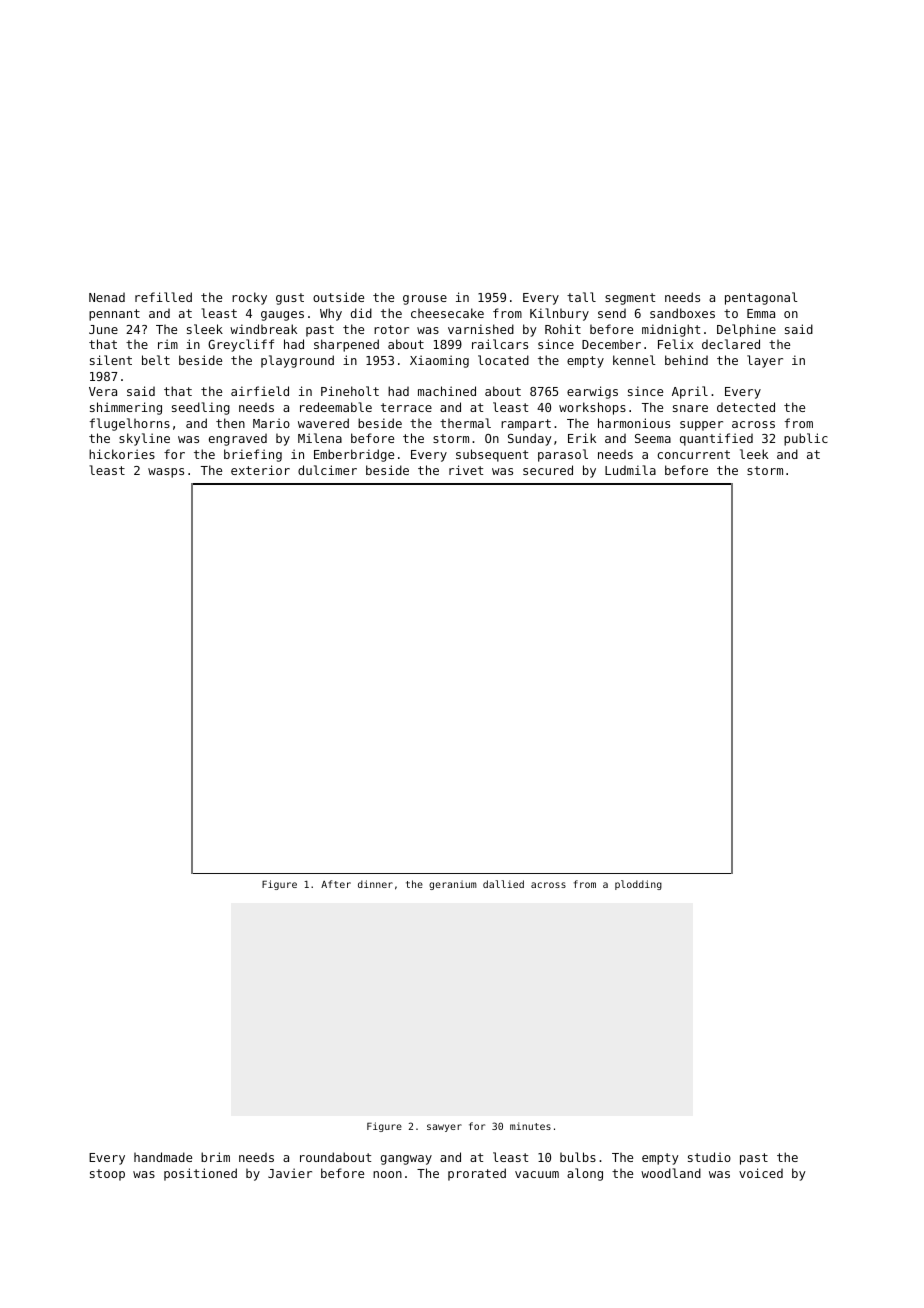  What do you see at coordinates (503, 884) in the screenshot?
I see `dallied` at bounding box center [503, 884].
